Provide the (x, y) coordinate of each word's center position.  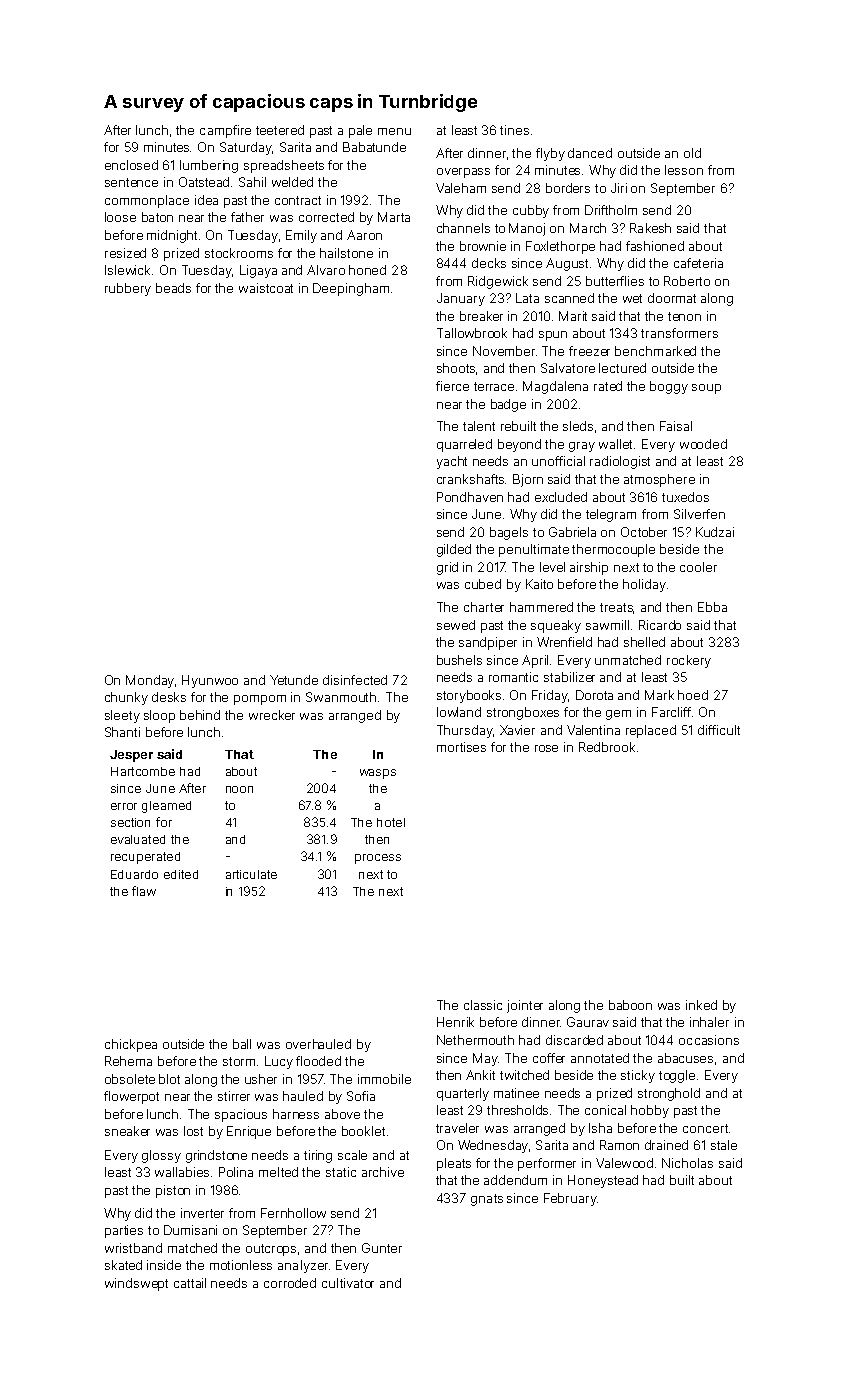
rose (546, 748)
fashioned (655, 246)
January (461, 299)
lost (193, 1131)
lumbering (209, 166)
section (130, 822)
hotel (391, 822)
